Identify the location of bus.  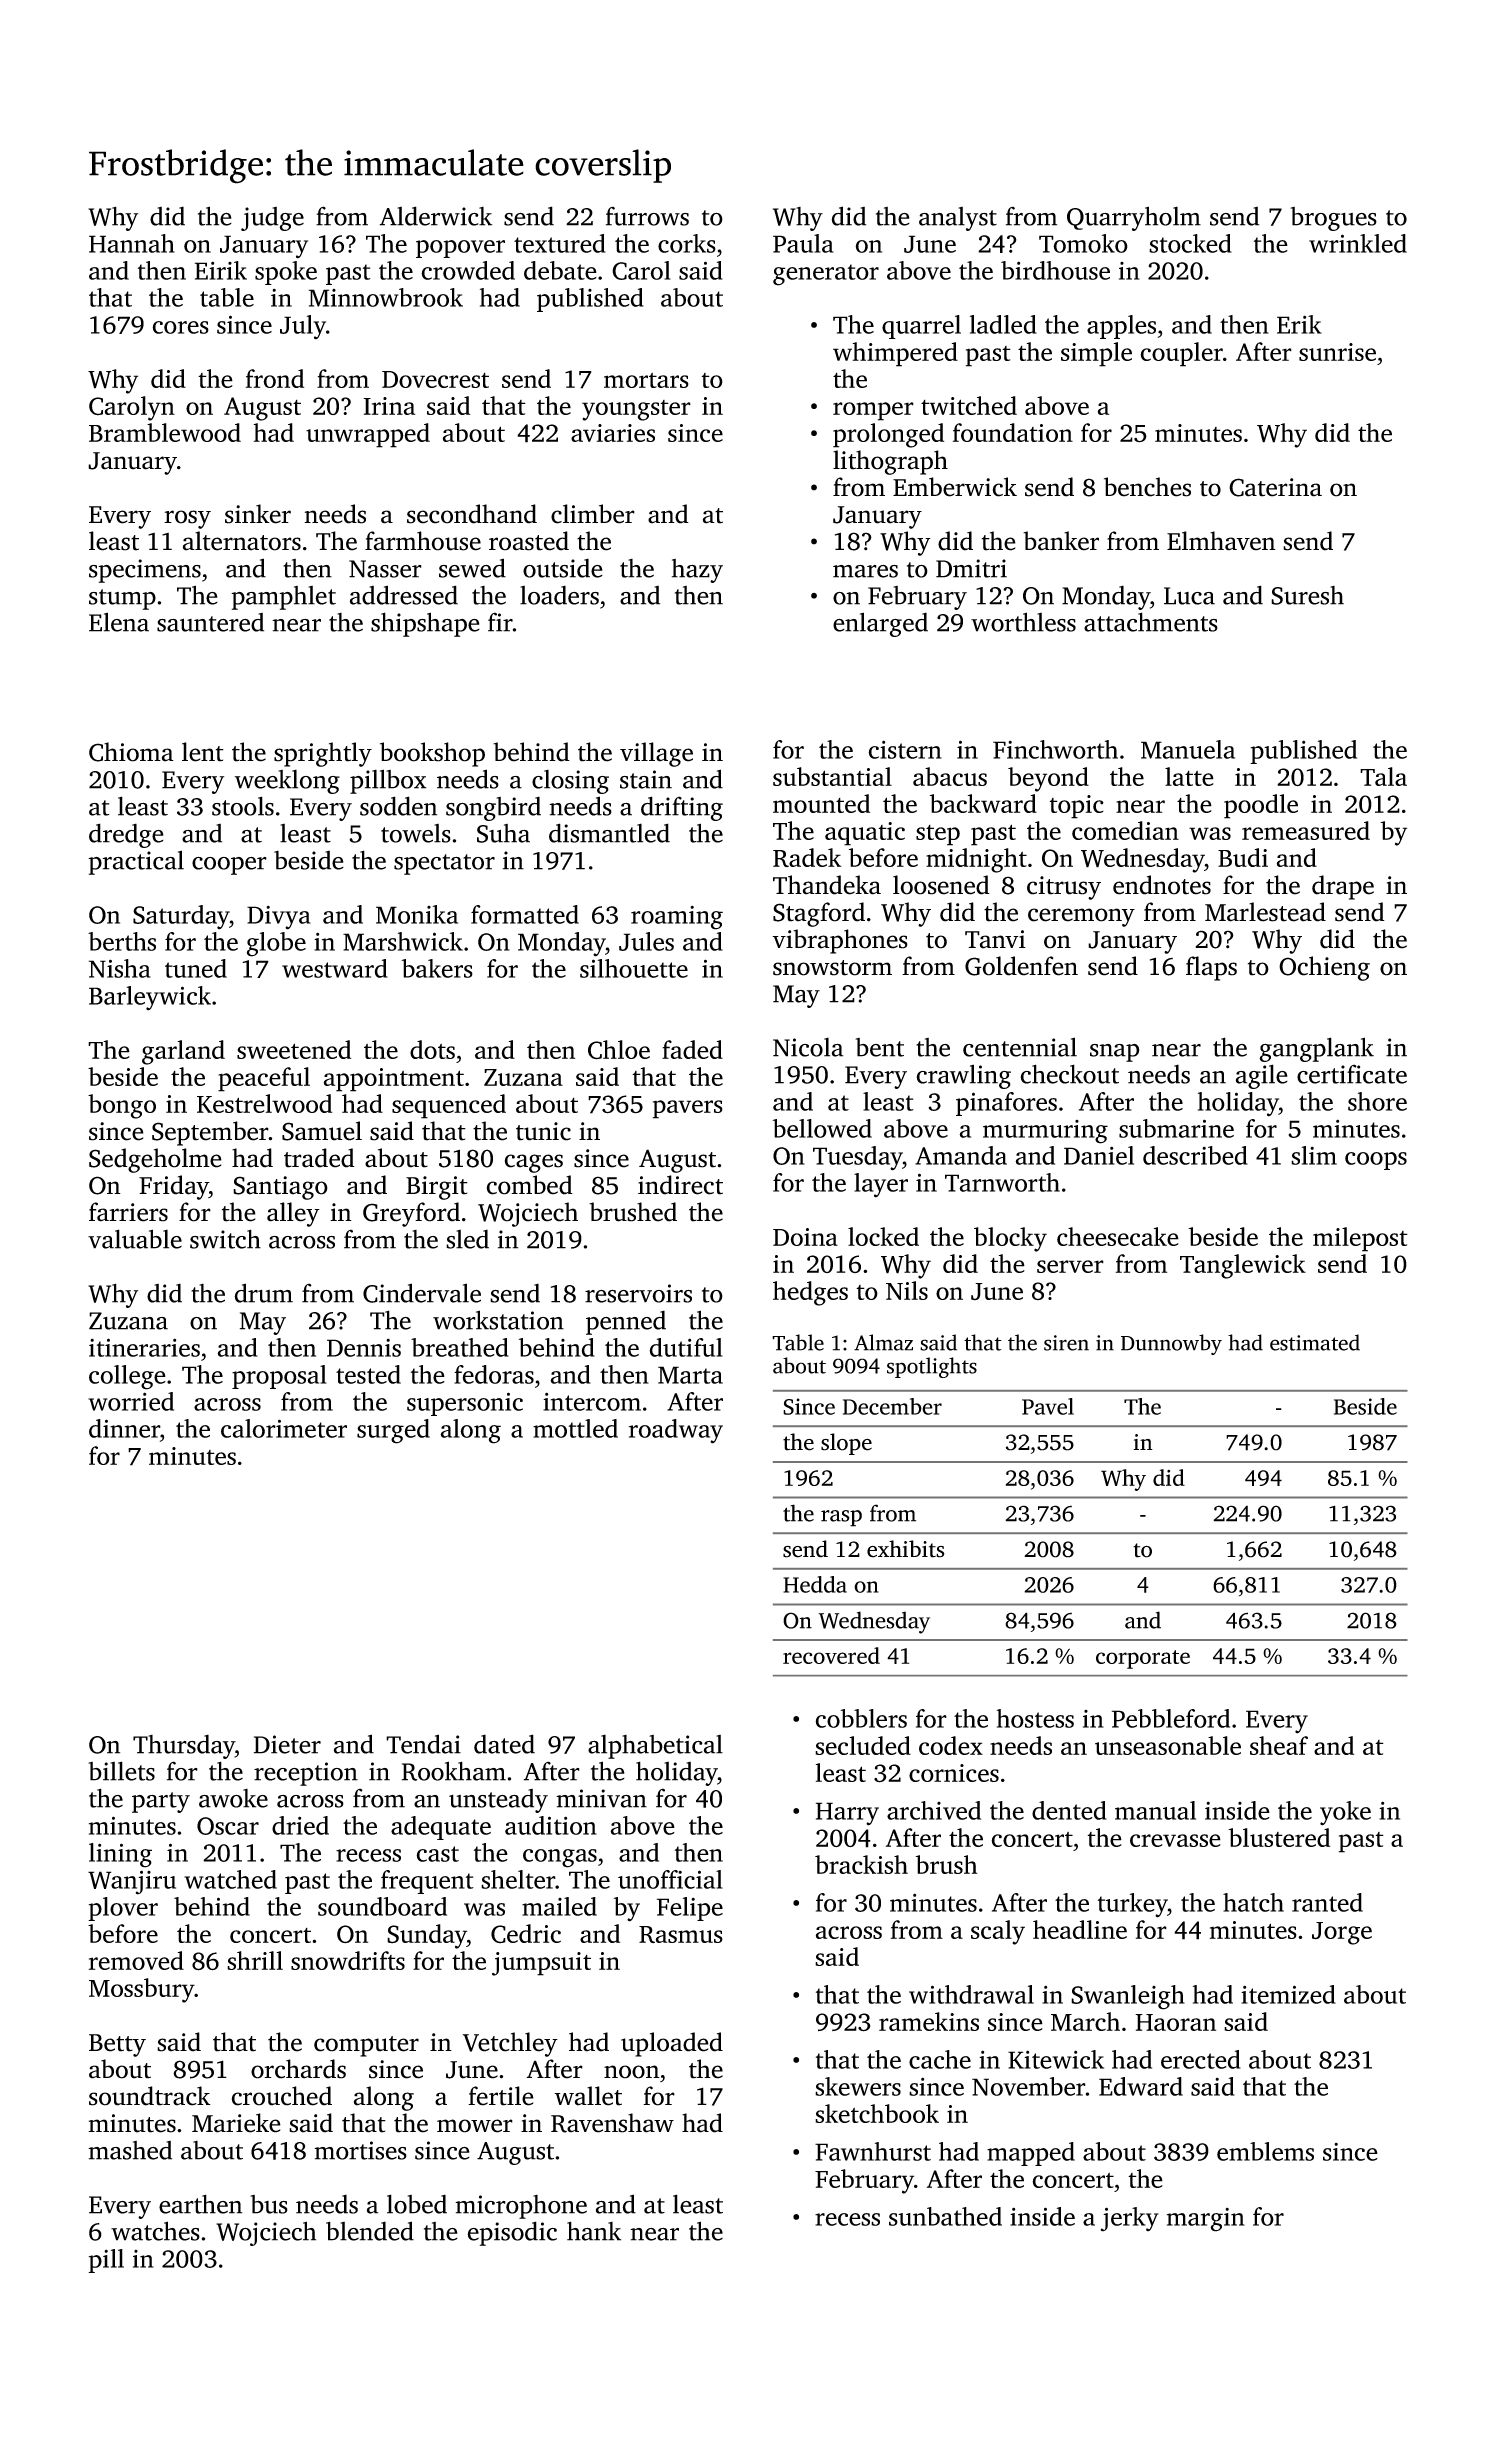
(269, 2204).
